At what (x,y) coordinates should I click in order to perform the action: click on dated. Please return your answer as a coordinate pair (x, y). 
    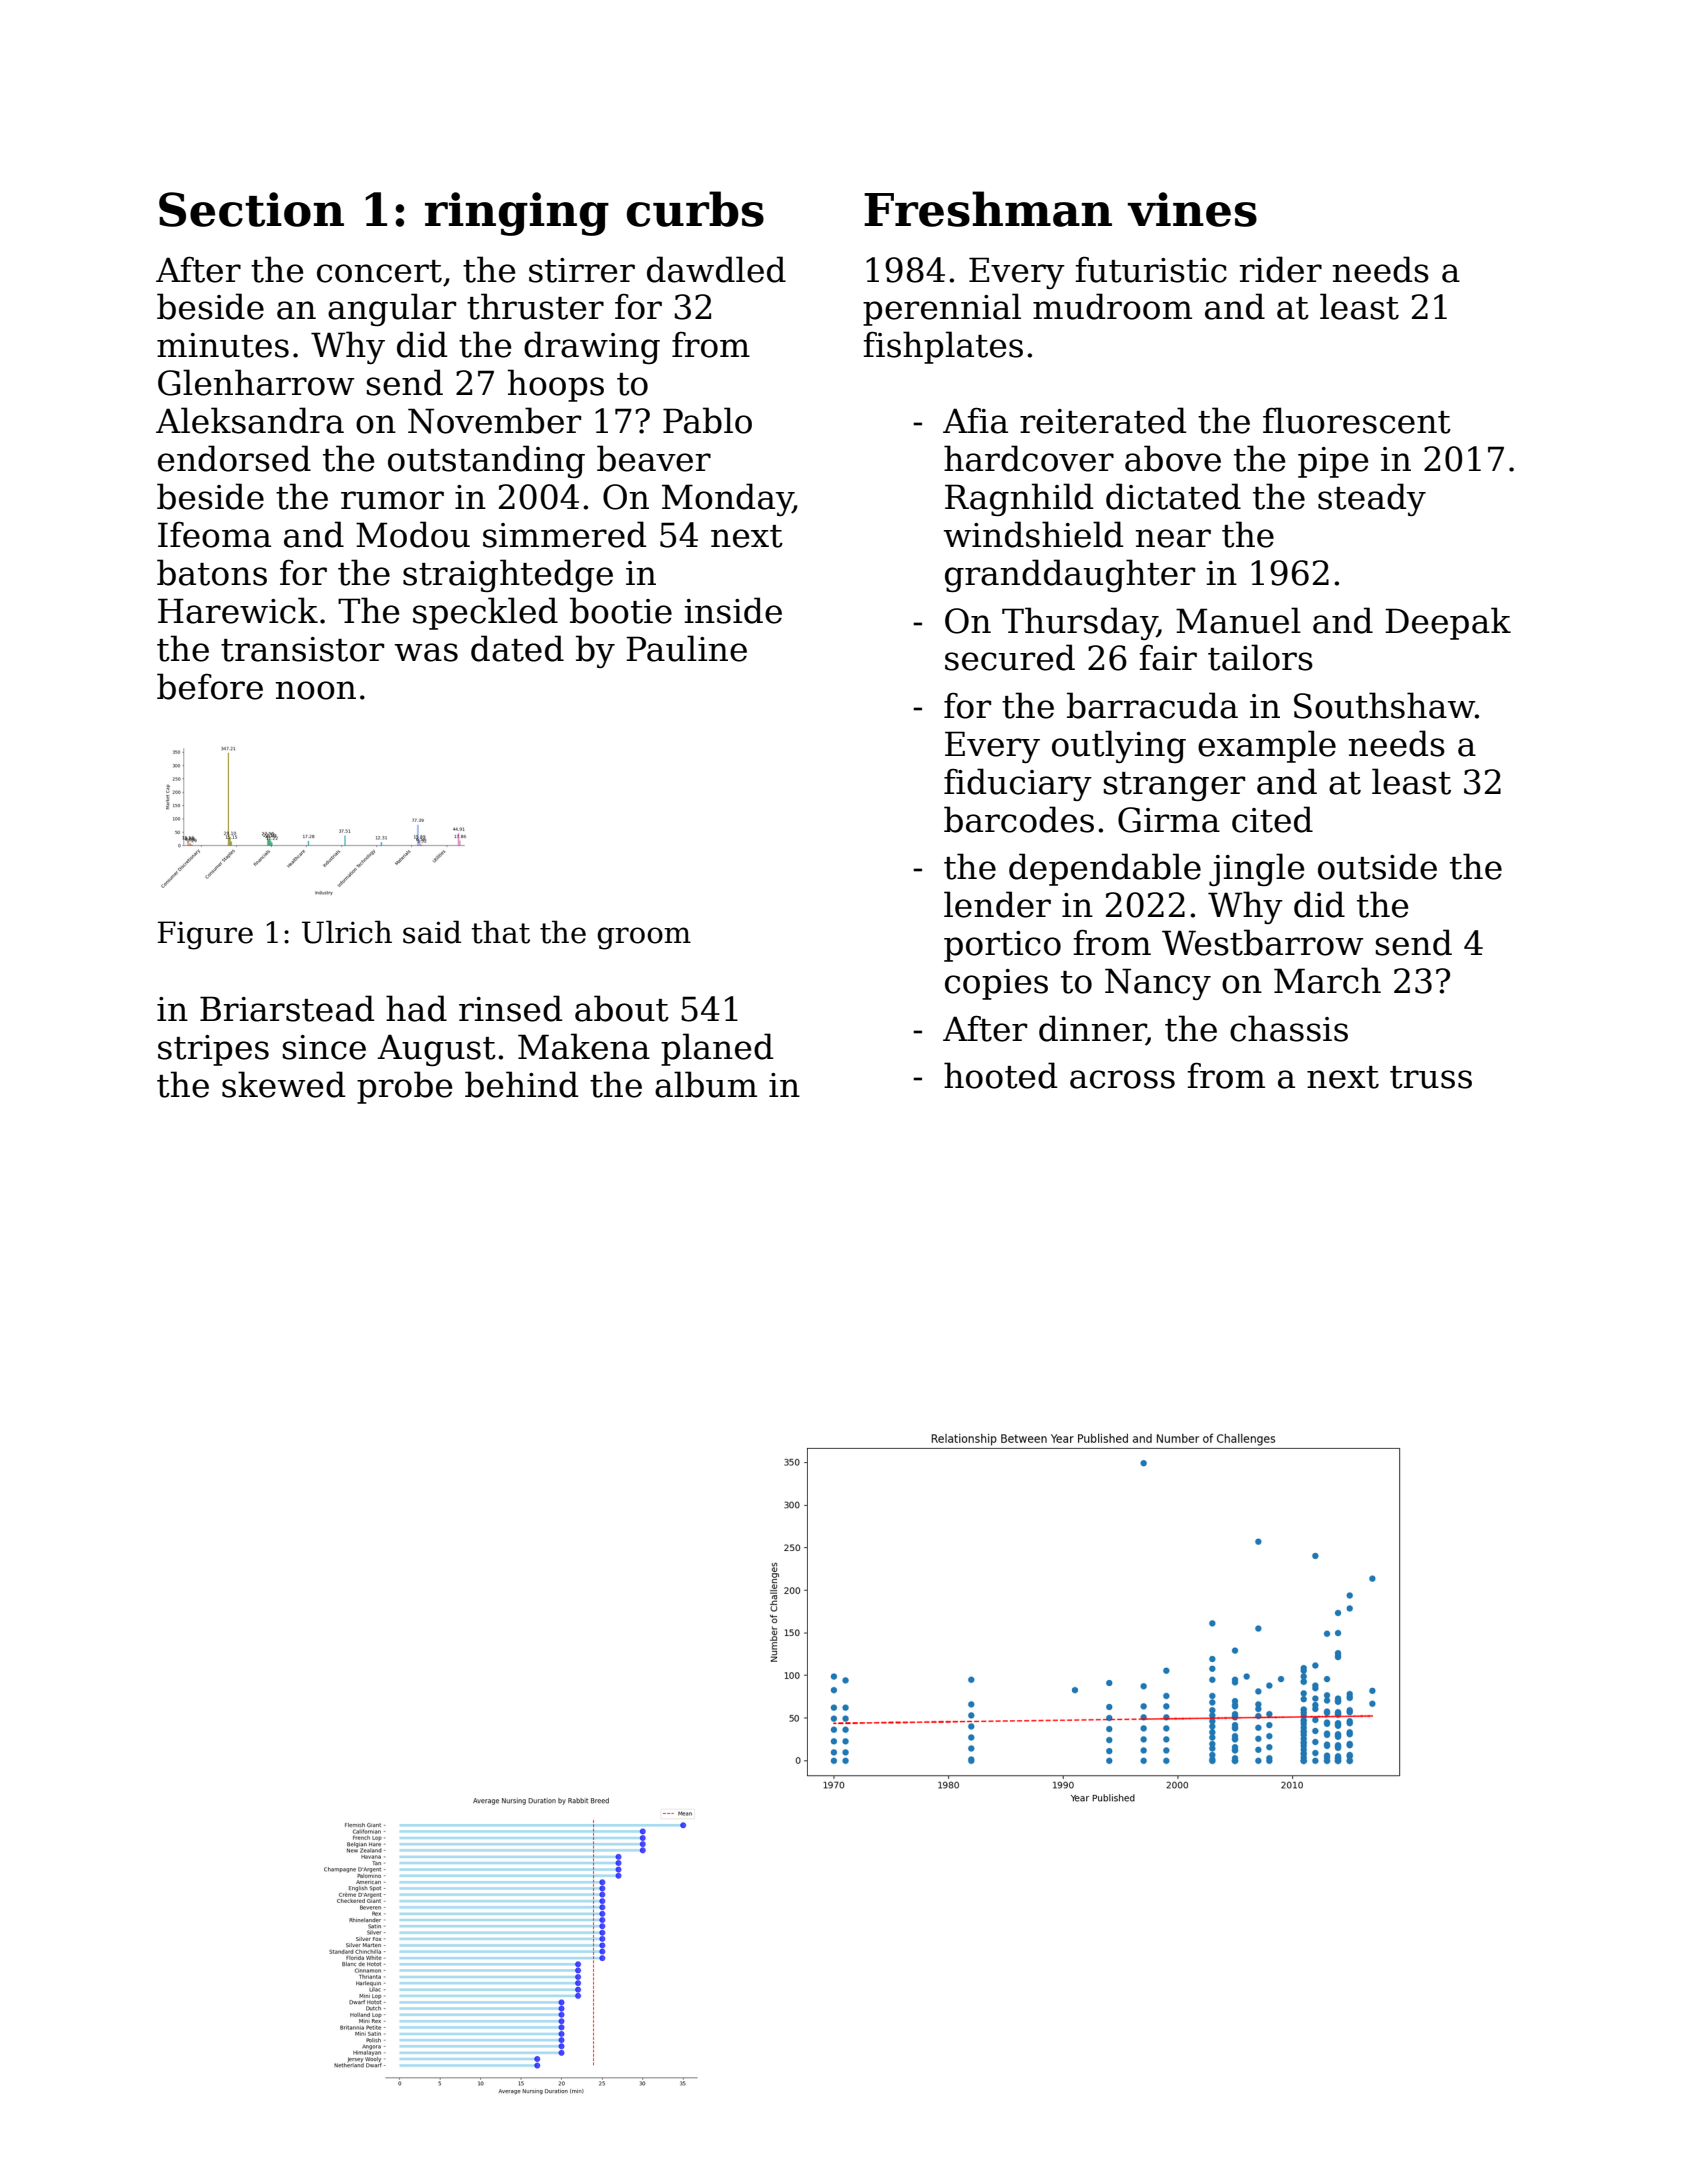
    Looking at the image, I should click on (517, 648).
